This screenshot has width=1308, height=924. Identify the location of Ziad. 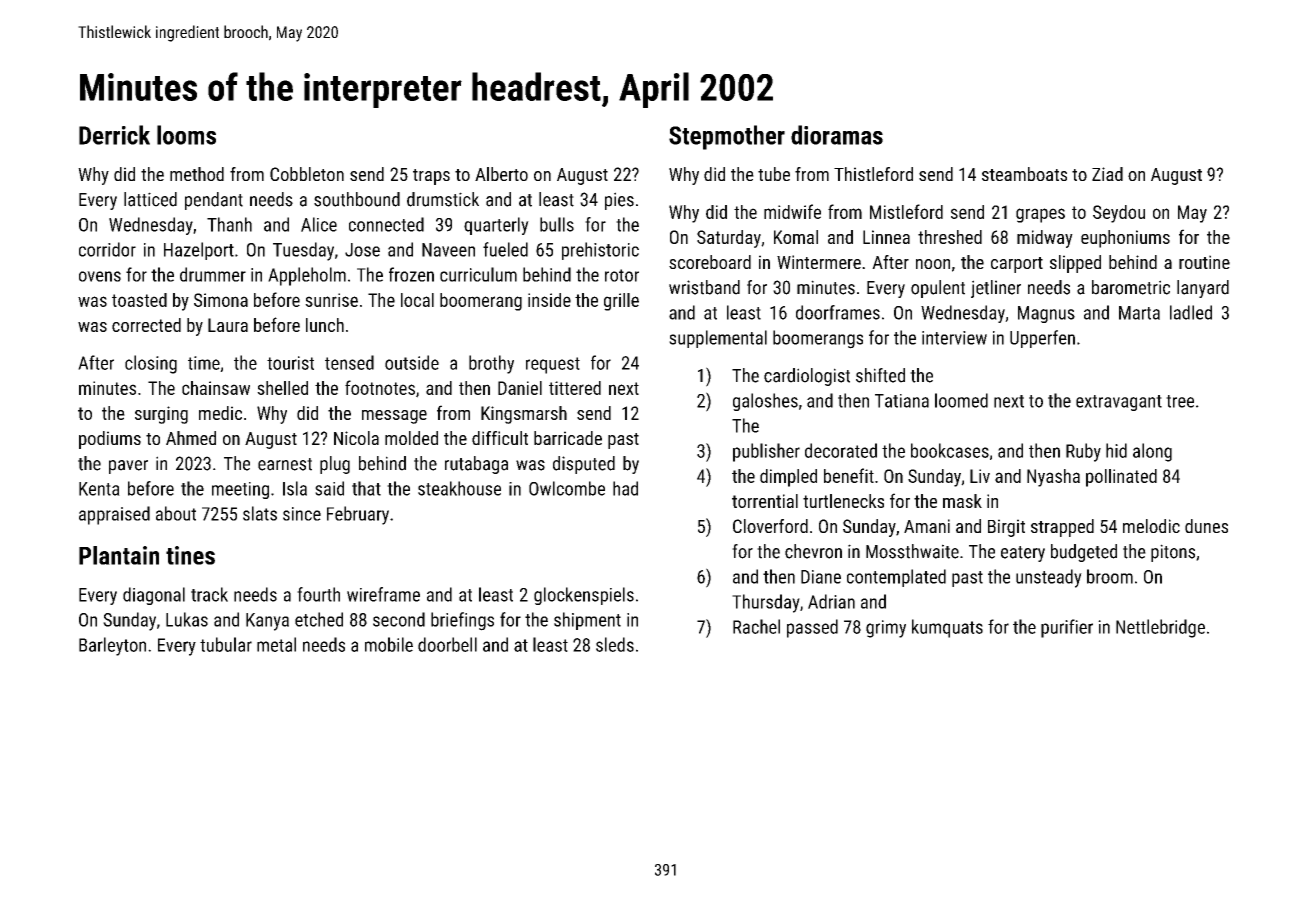
(1107, 174).
